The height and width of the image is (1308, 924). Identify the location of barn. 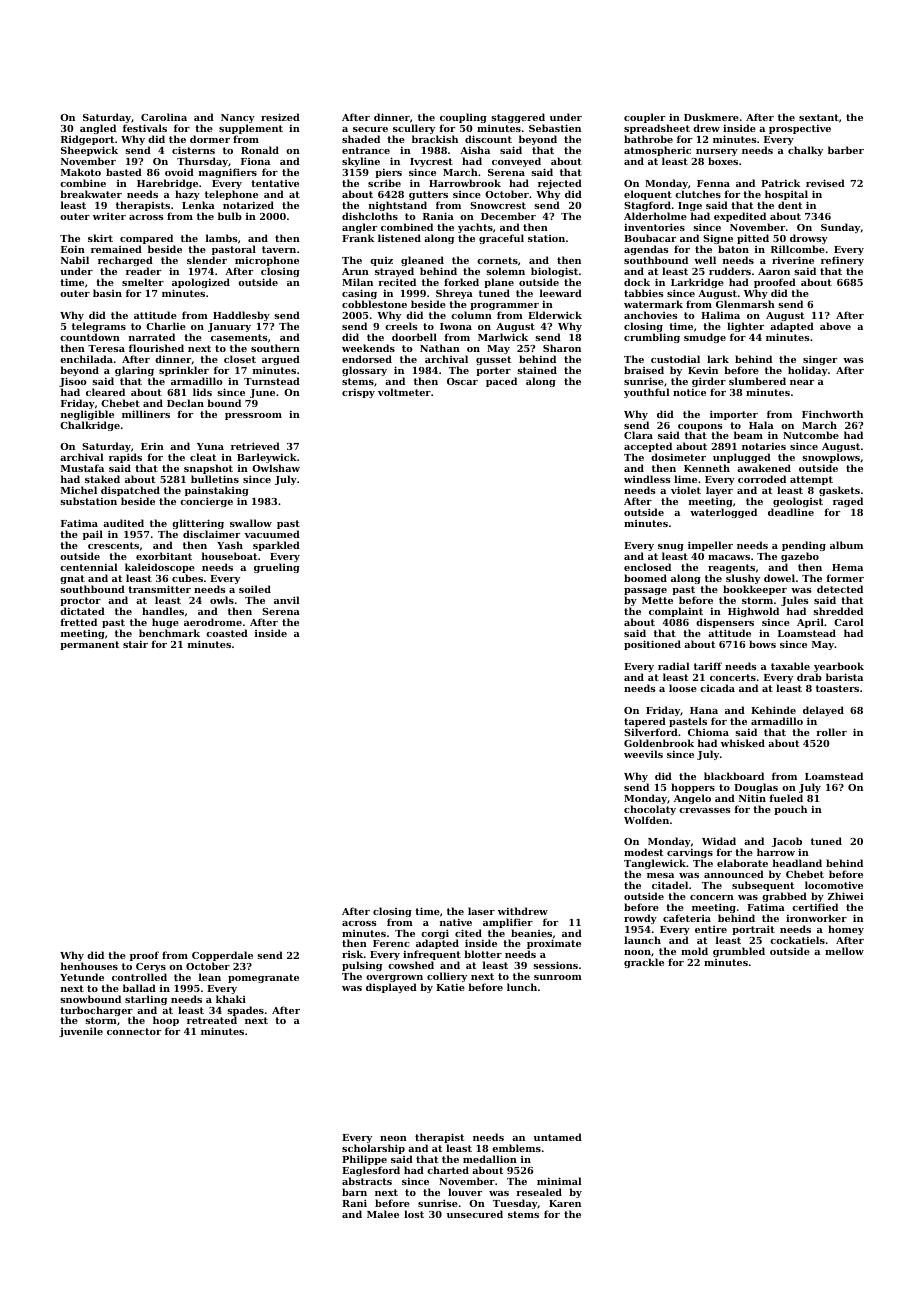
(354, 1192).
